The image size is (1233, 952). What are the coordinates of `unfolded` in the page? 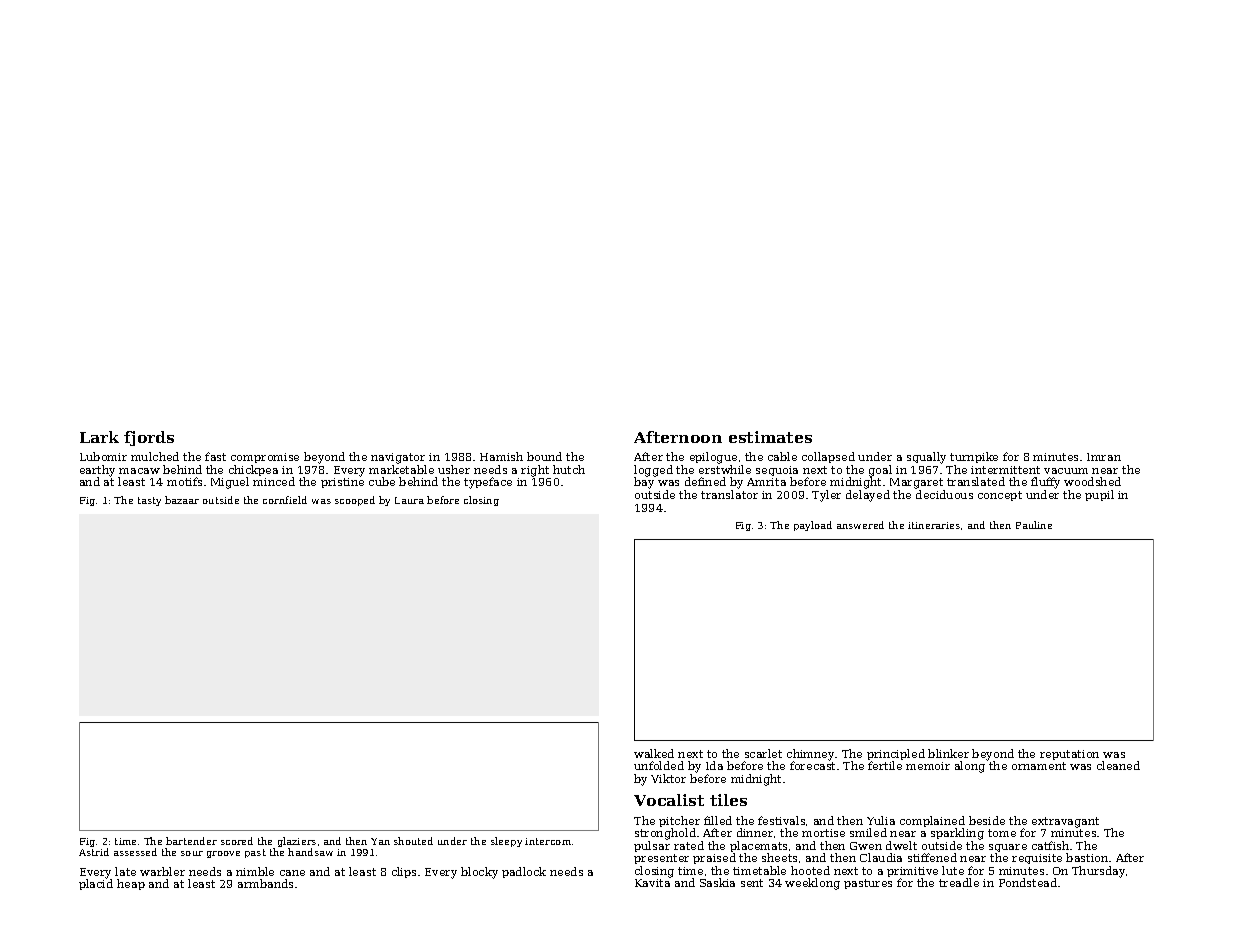 It's located at (659, 765).
